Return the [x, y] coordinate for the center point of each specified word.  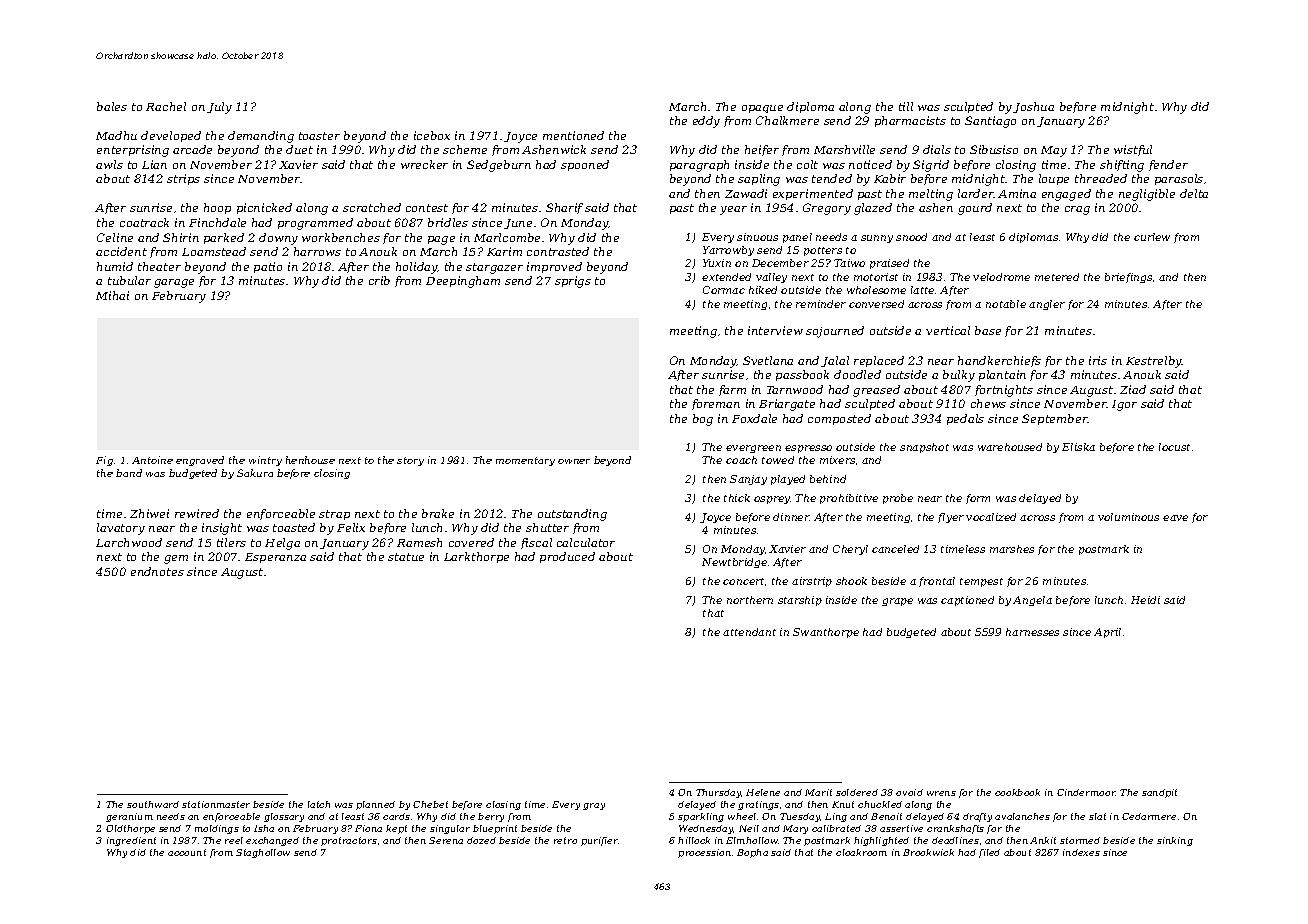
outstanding [572, 515]
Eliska [1078, 447]
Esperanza [275, 558]
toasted [294, 527]
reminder [821, 304]
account [187, 852]
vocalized [991, 517]
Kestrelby [1154, 362]
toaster [319, 136]
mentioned [573, 135]
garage [174, 283]
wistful [1133, 150]
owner [574, 461]
